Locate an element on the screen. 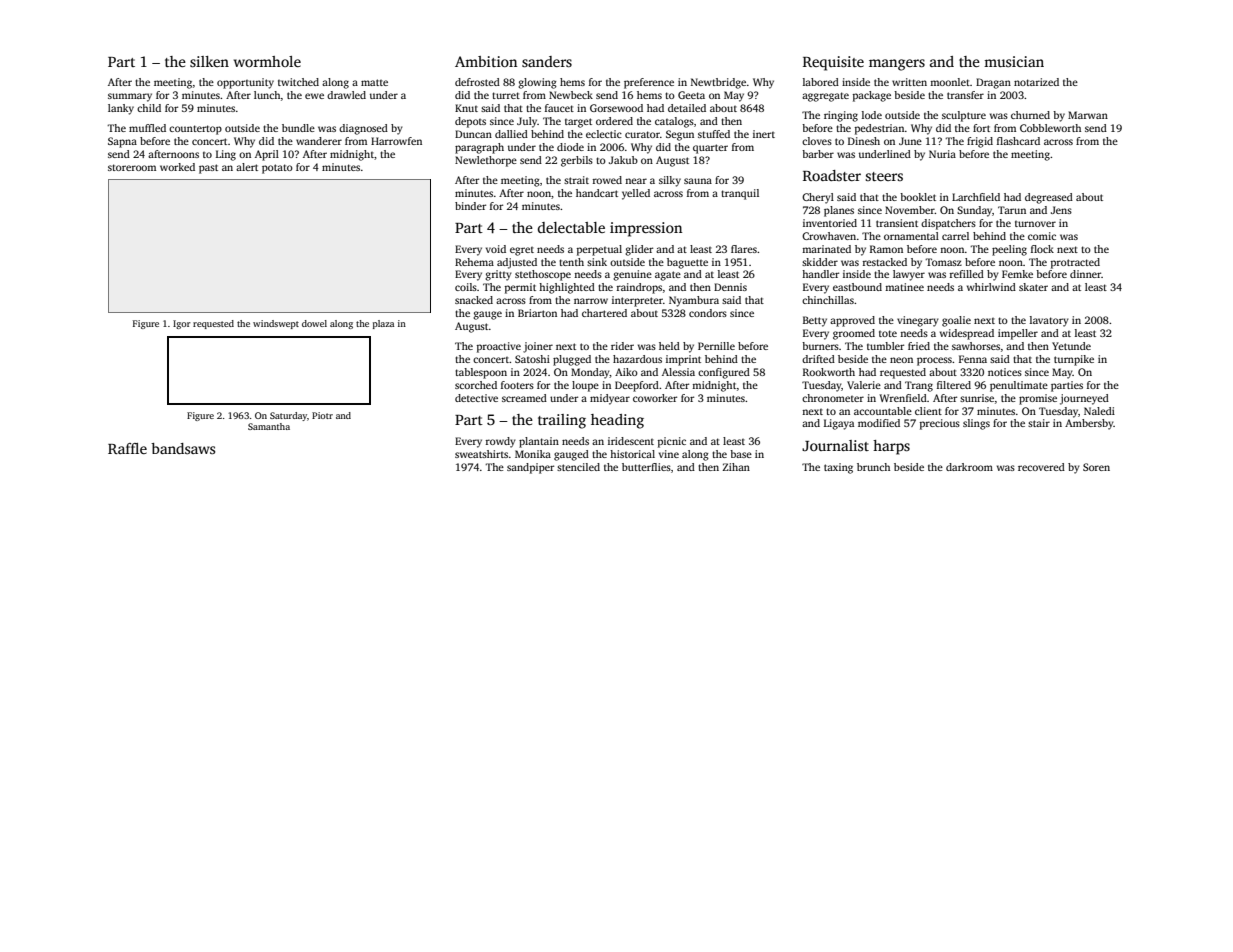 This screenshot has width=1233, height=952. sanders is located at coordinates (547, 61).
